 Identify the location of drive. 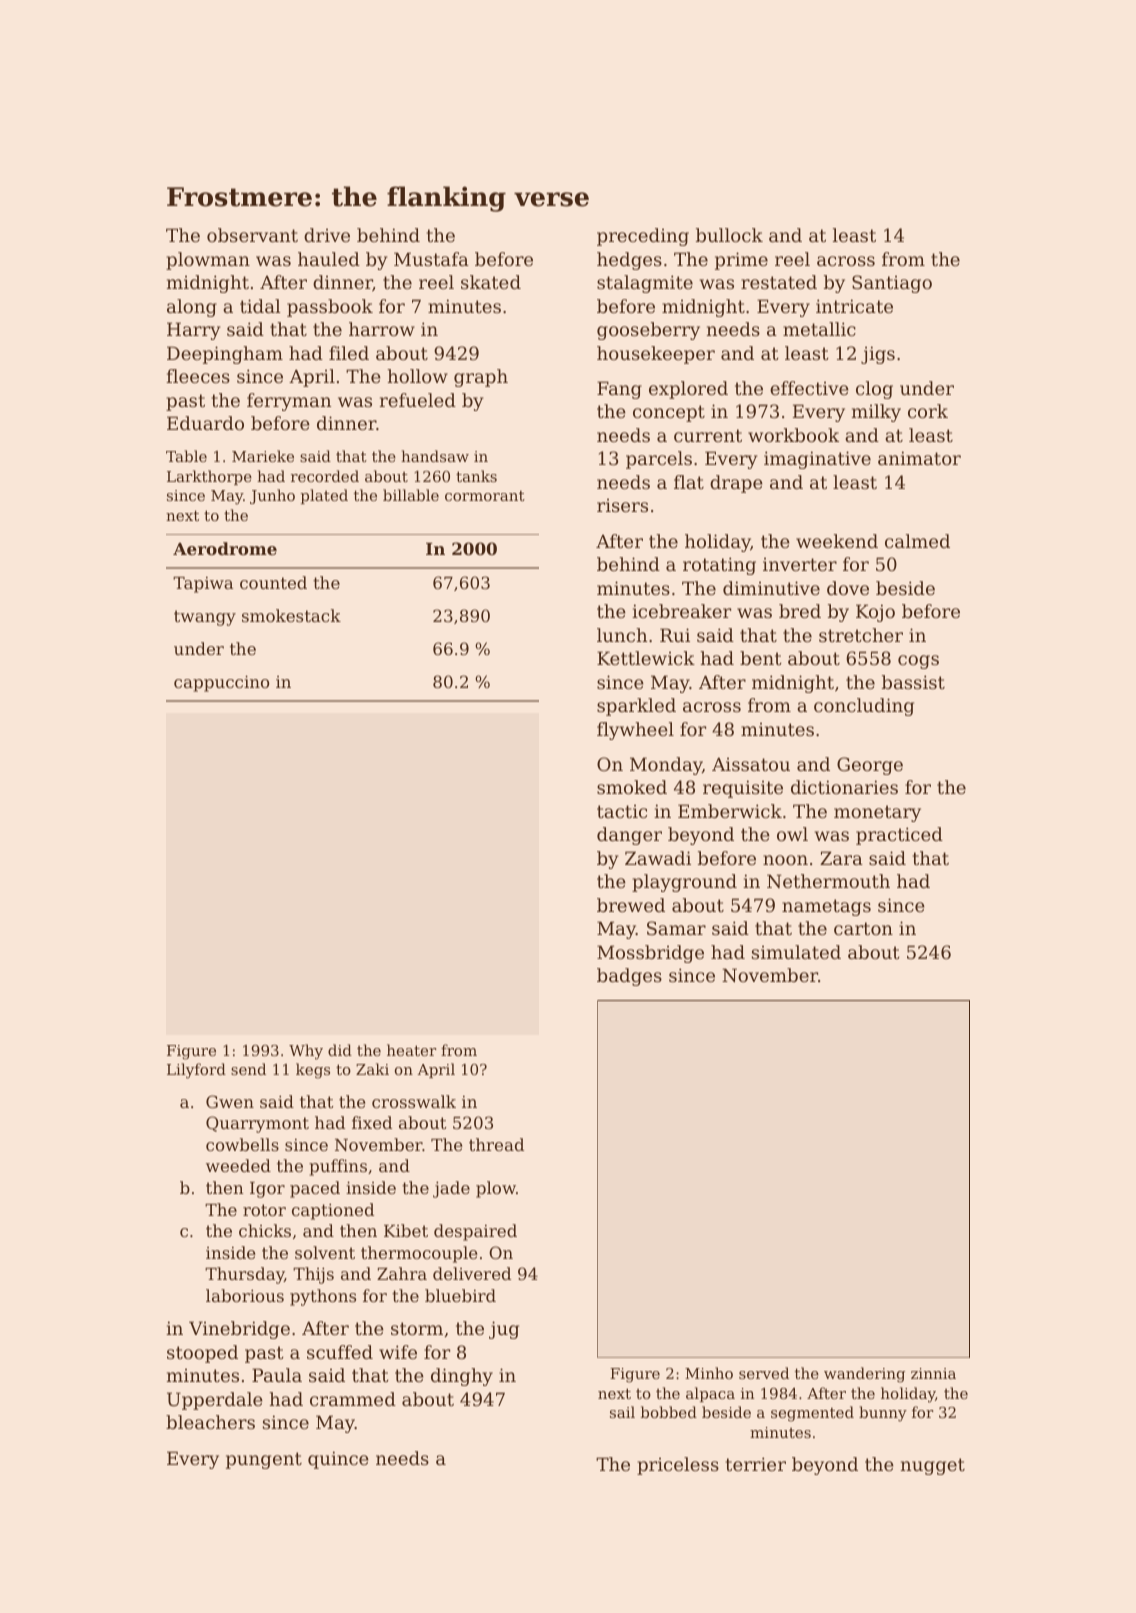
(327, 235).
